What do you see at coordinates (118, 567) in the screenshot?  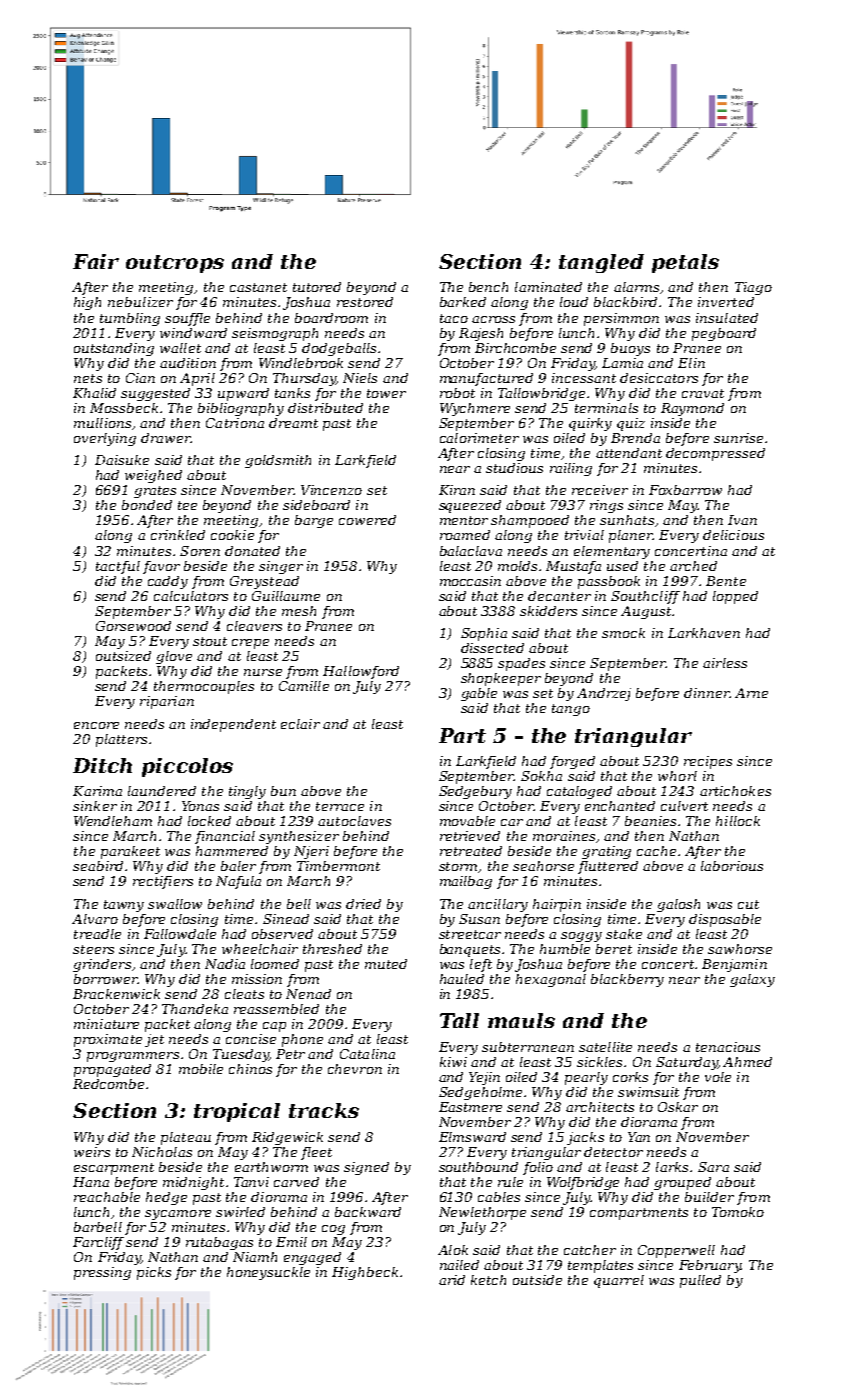 I see `tactful` at bounding box center [118, 567].
